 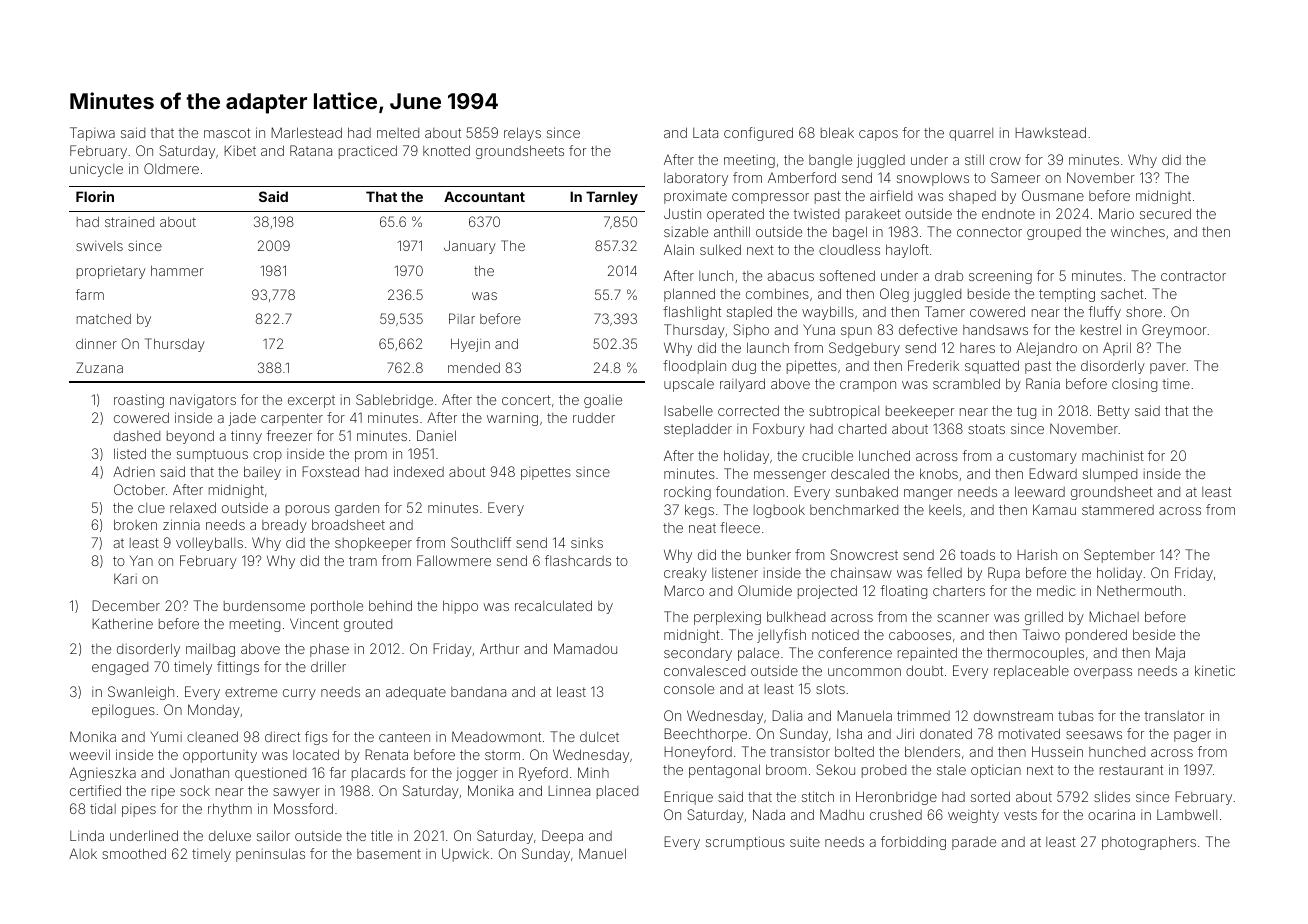 What do you see at coordinates (227, 133) in the screenshot?
I see `mascot` at bounding box center [227, 133].
